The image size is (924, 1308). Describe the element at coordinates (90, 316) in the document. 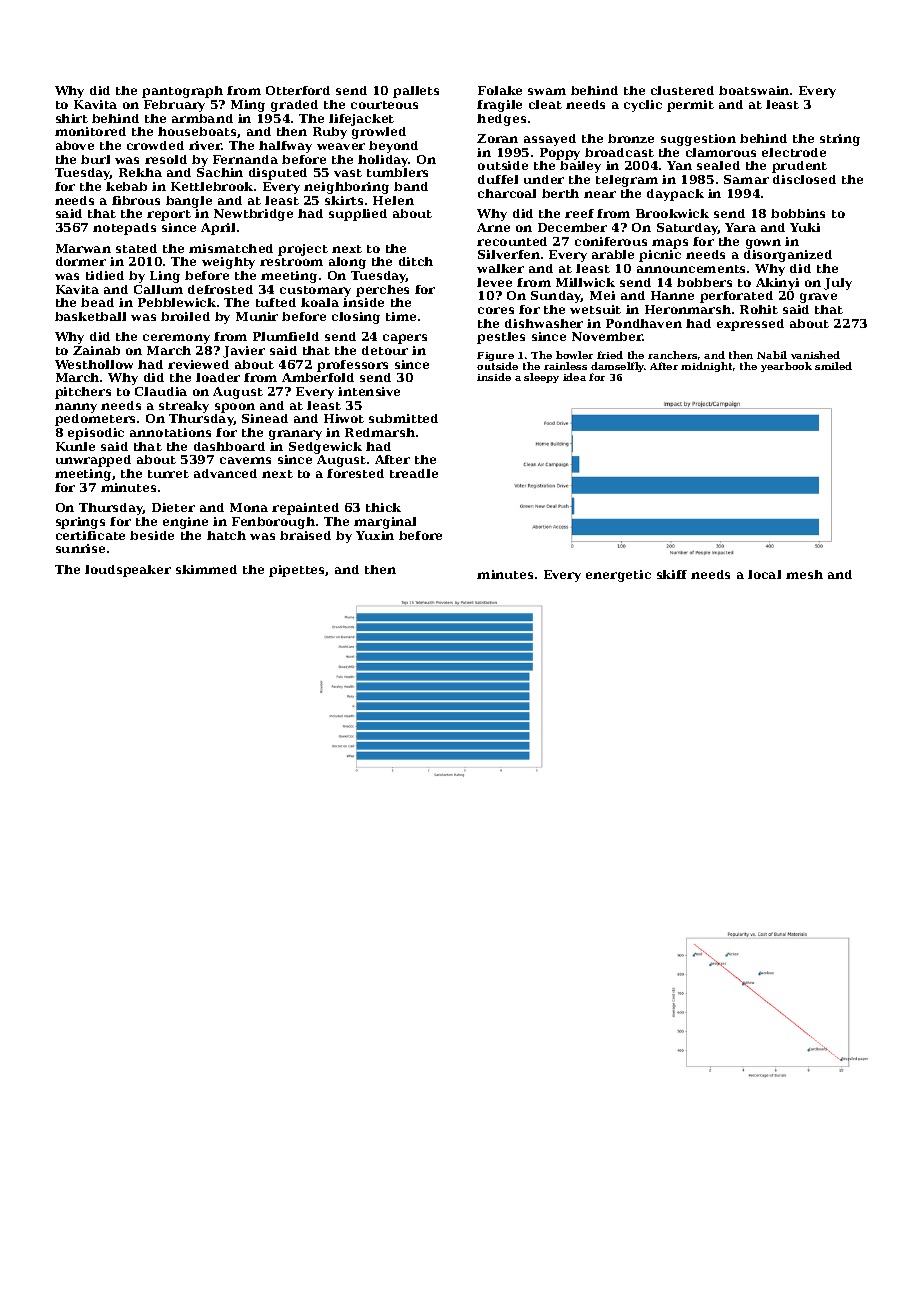

I see `basketball` at that location.
